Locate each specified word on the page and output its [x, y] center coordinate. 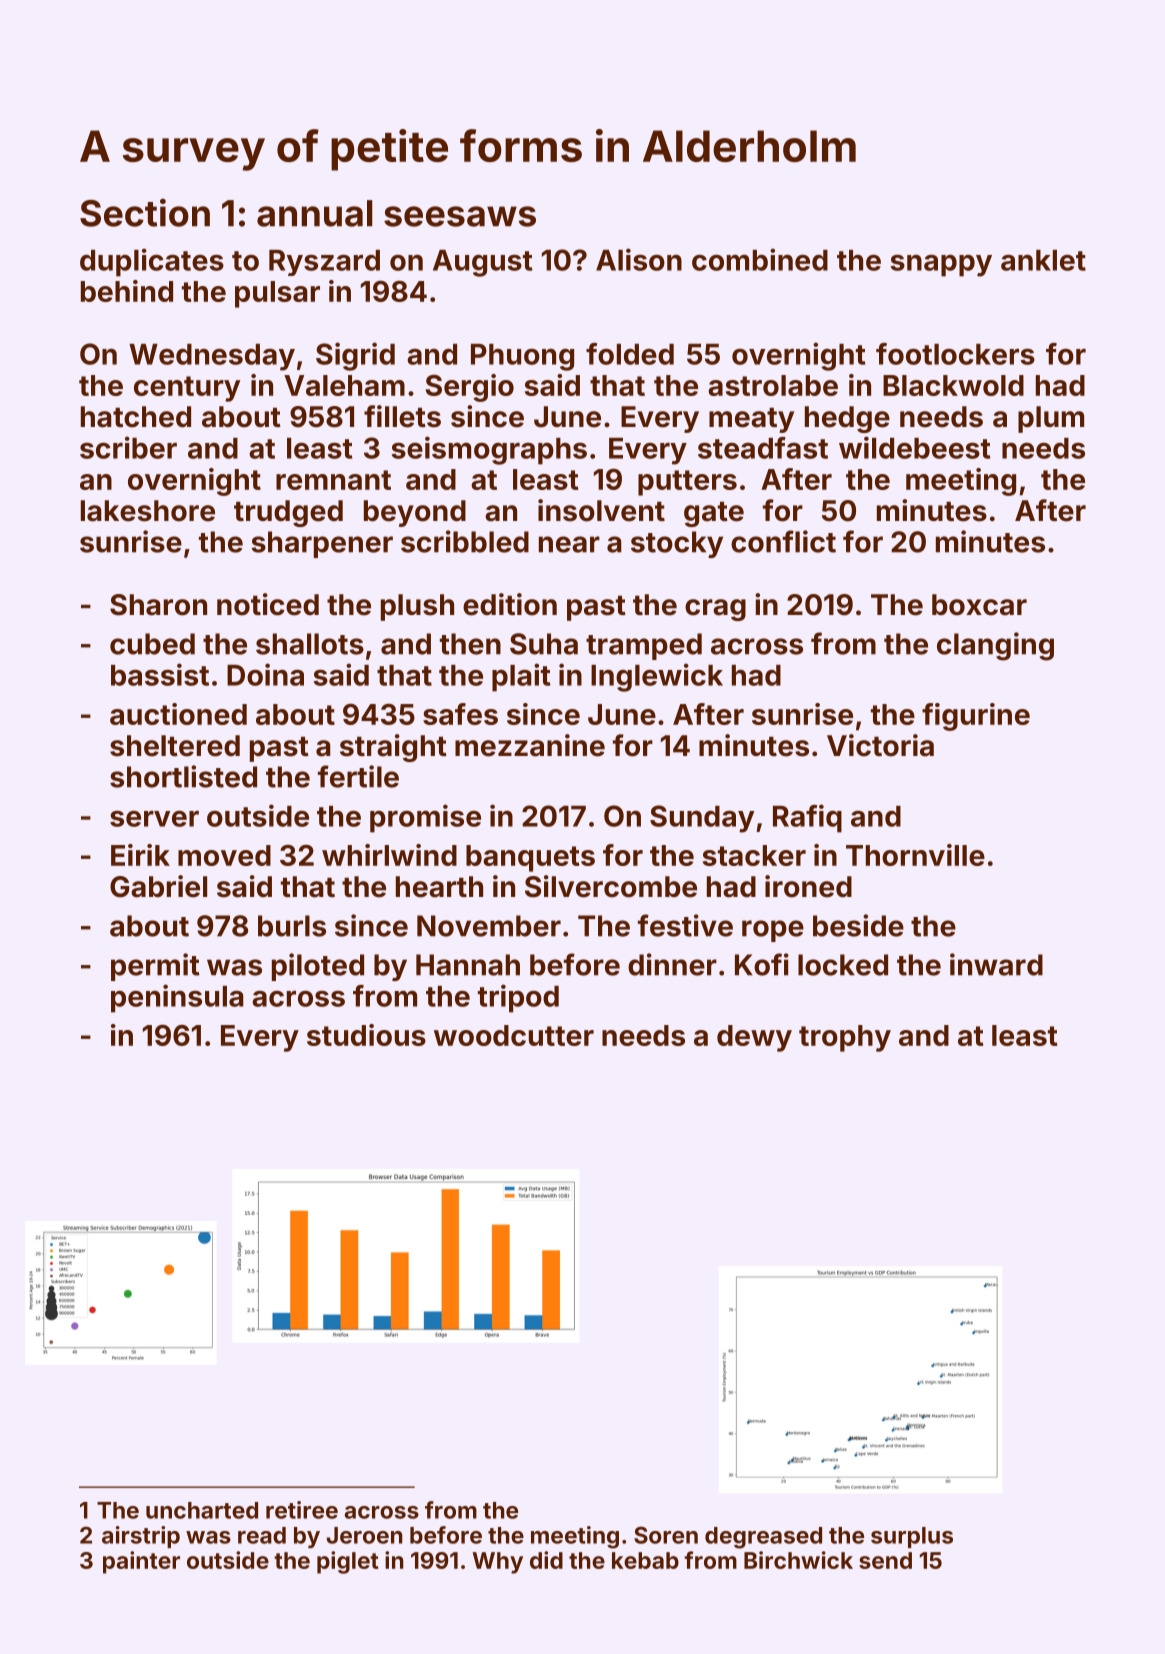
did [546, 1560]
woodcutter [514, 1035]
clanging [995, 646]
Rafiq [807, 818]
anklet [1043, 260]
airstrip [141, 1537]
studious [366, 1035]
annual [314, 213]
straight [393, 748]
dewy [754, 1038]
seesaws [460, 216]
